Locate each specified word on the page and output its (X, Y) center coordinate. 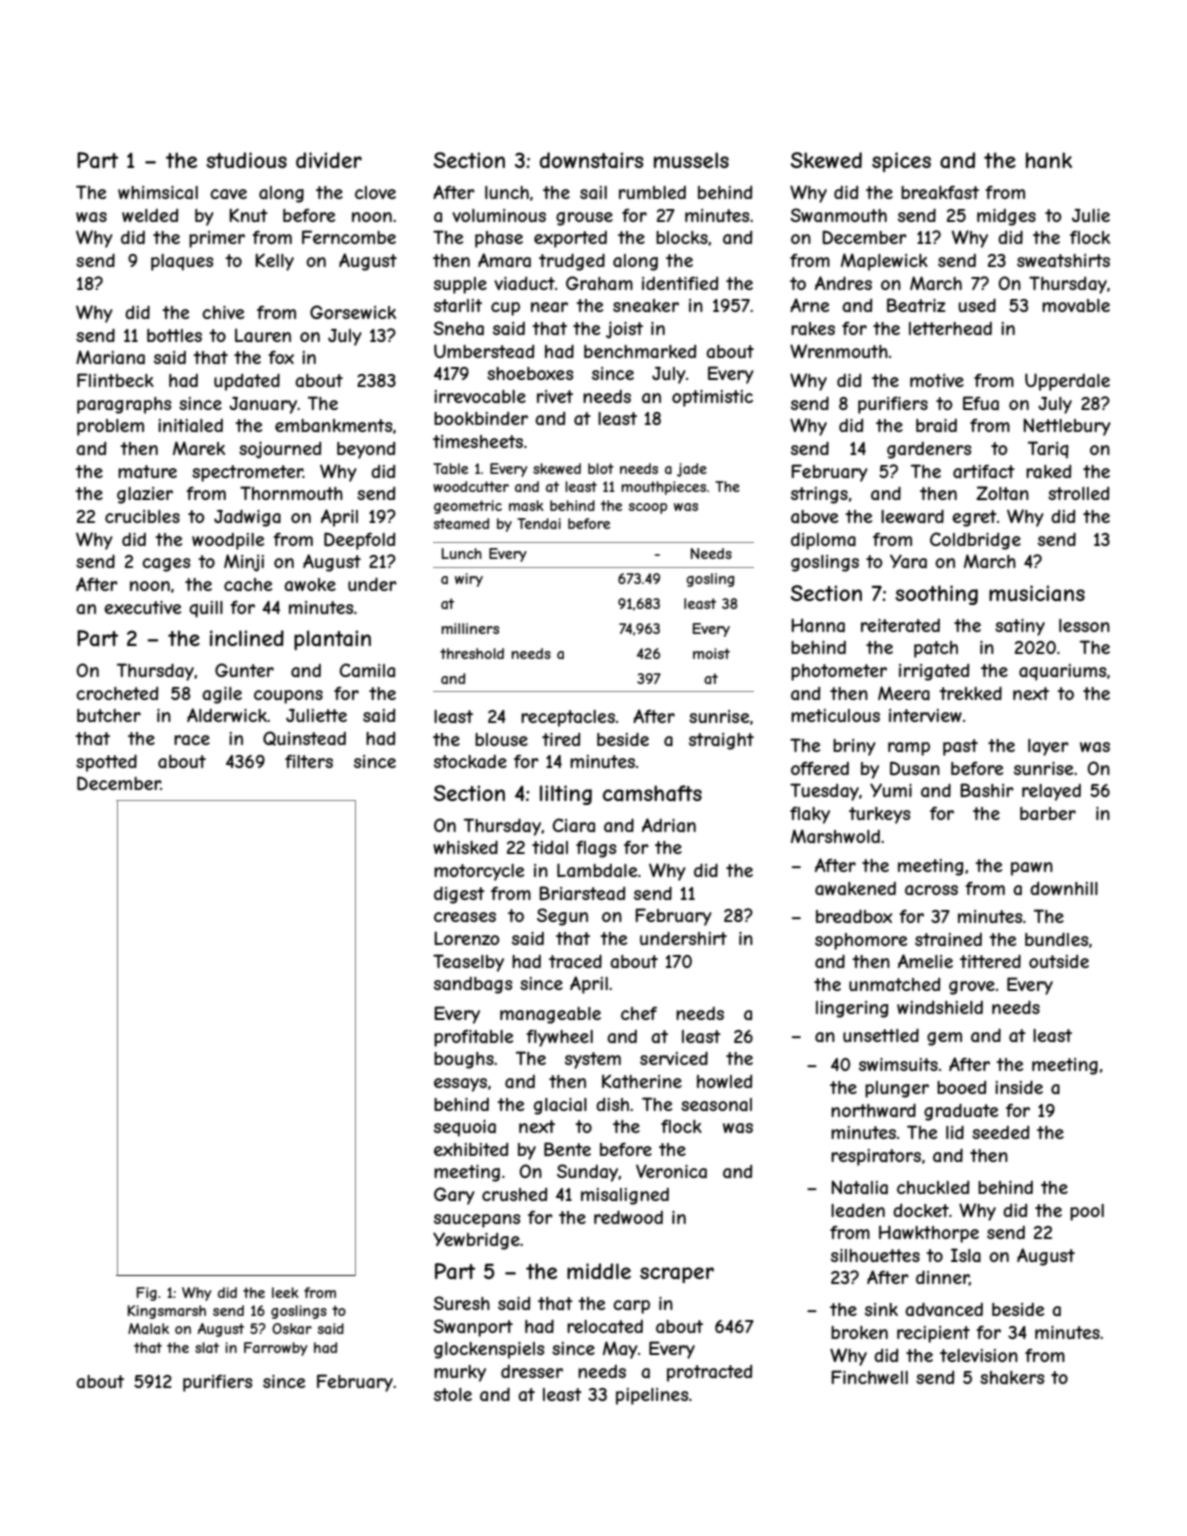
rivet (555, 396)
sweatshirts (1063, 260)
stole (453, 1394)
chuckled (933, 1187)
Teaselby (468, 963)
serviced (674, 1058)
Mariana (110, 357)
